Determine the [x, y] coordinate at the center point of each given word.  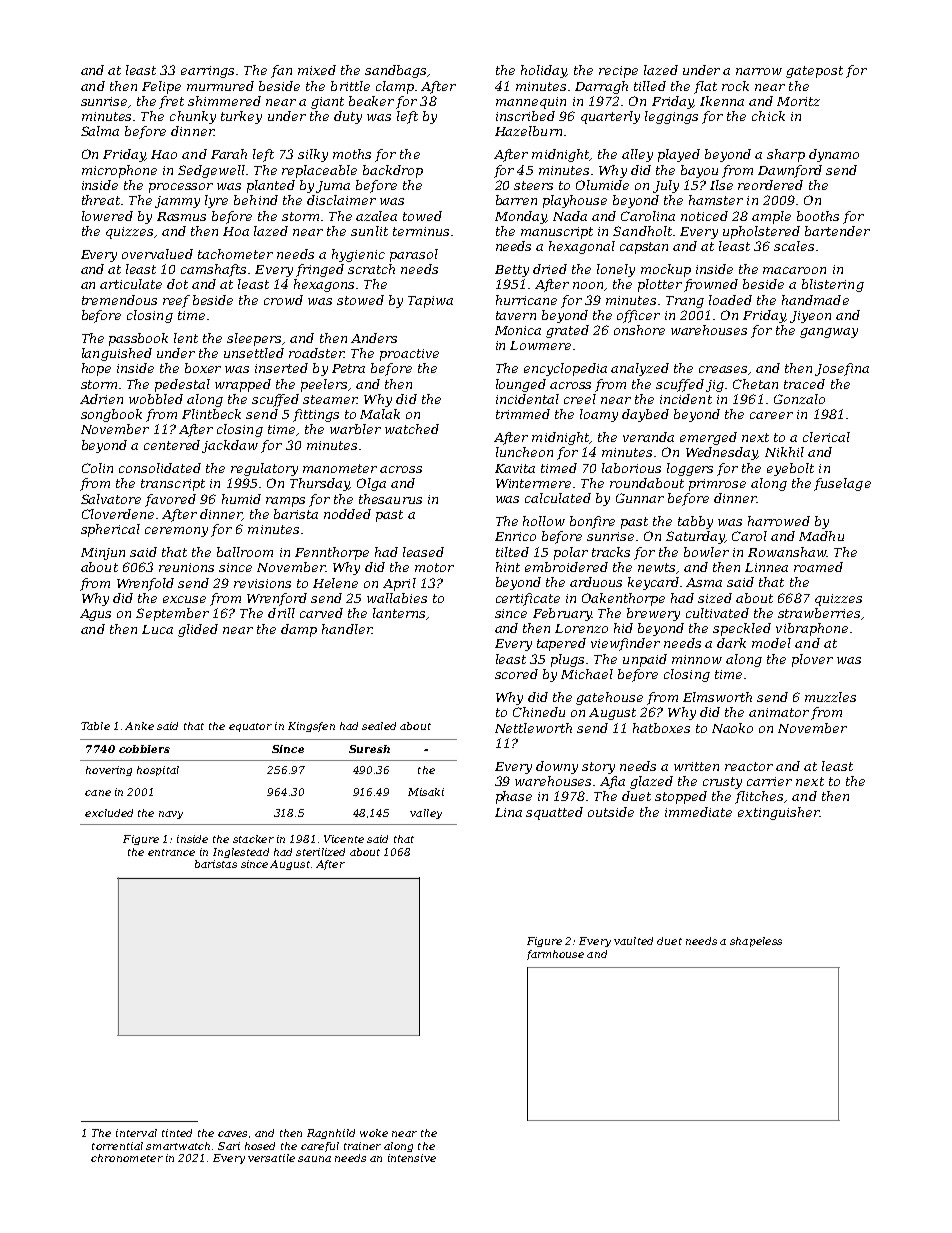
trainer [362, 1146]
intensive [412, 1158]
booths [818, 216]
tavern [516, 315]
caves [232, 1134]
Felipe [161, 87]
